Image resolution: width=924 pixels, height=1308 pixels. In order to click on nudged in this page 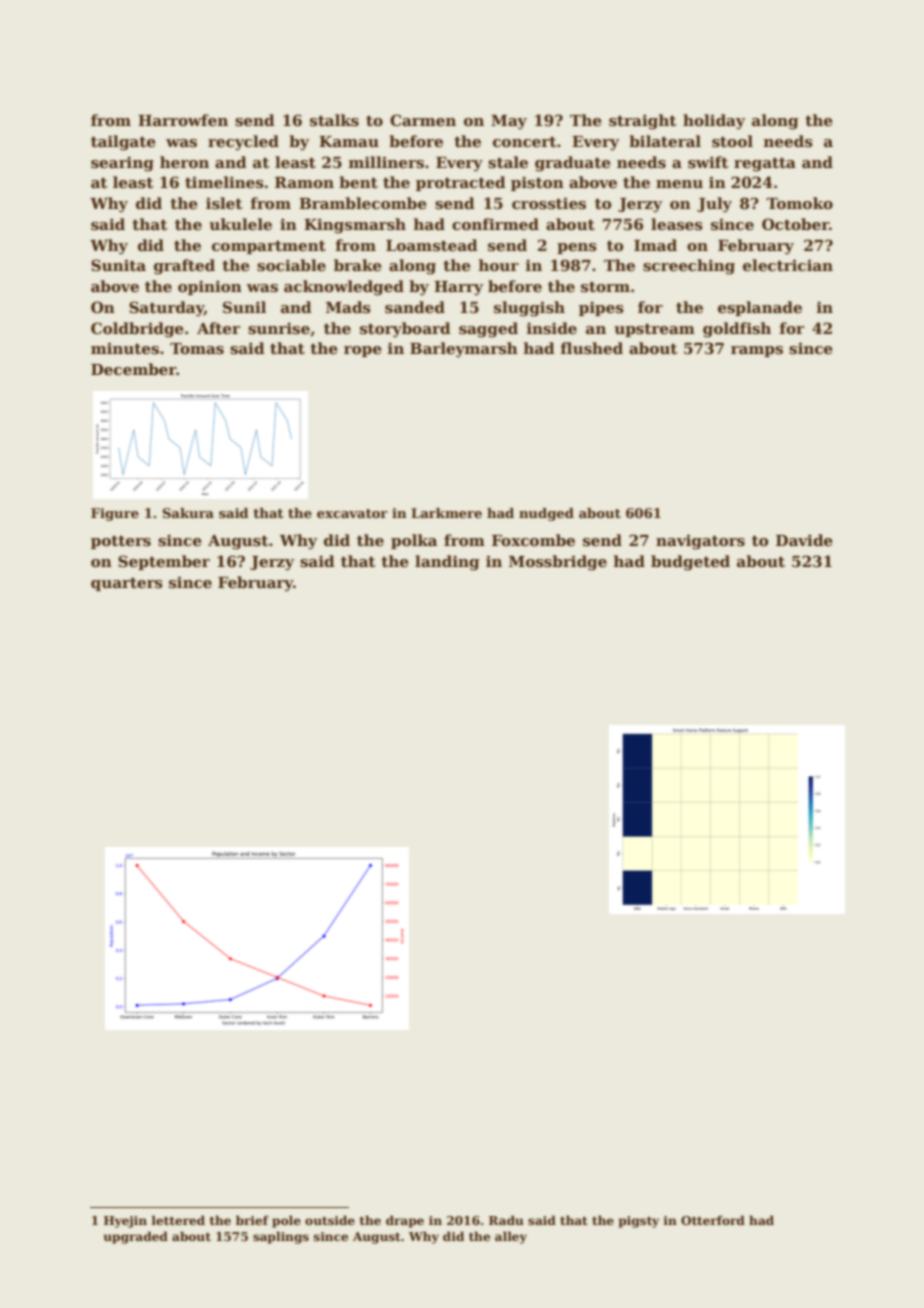, I will do `click(546, 514)`.
